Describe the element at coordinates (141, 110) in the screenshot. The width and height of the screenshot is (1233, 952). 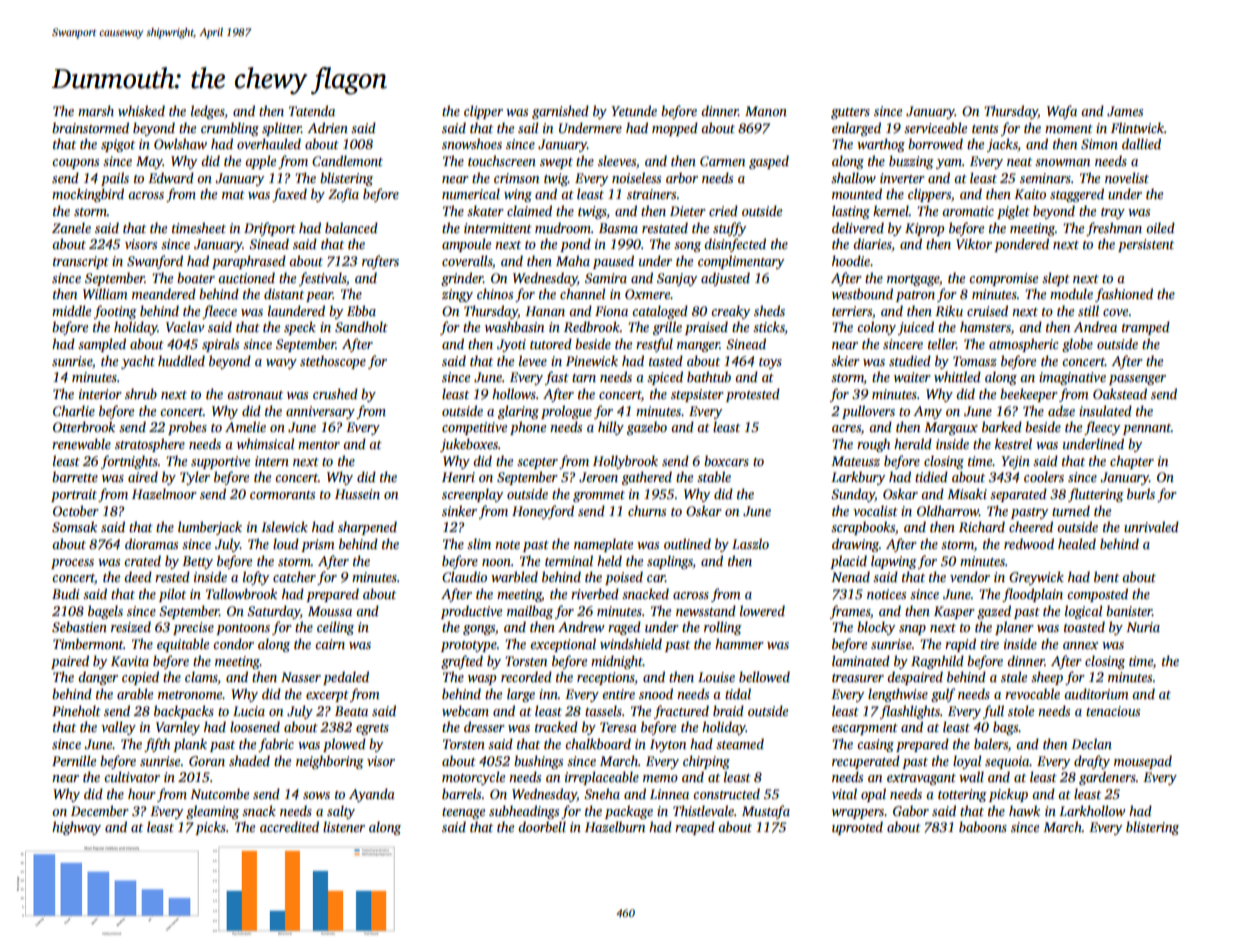
I see `whisked` at that location.
